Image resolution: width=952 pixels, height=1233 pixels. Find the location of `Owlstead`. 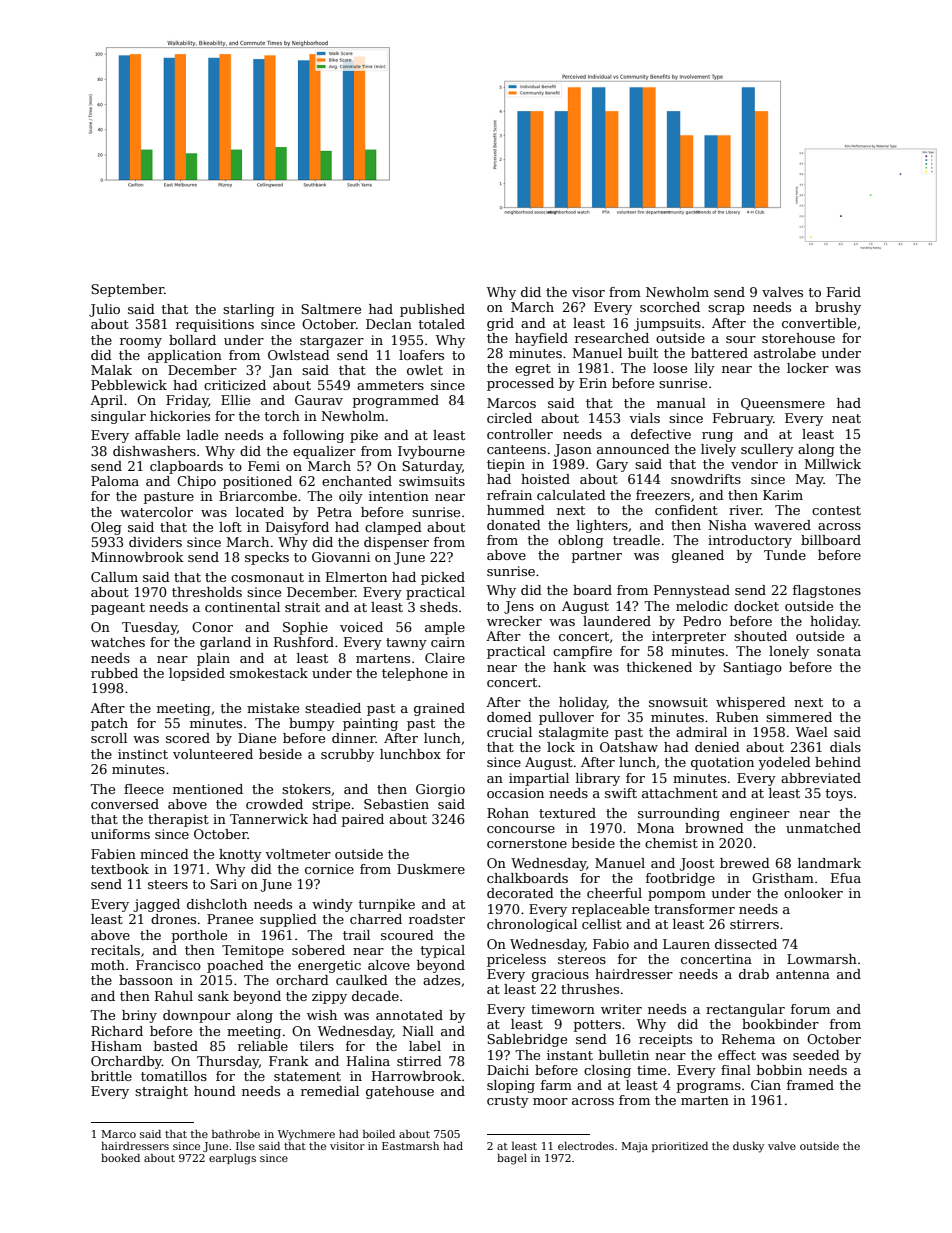

Owlstead is located at coordinates (299, 355).
